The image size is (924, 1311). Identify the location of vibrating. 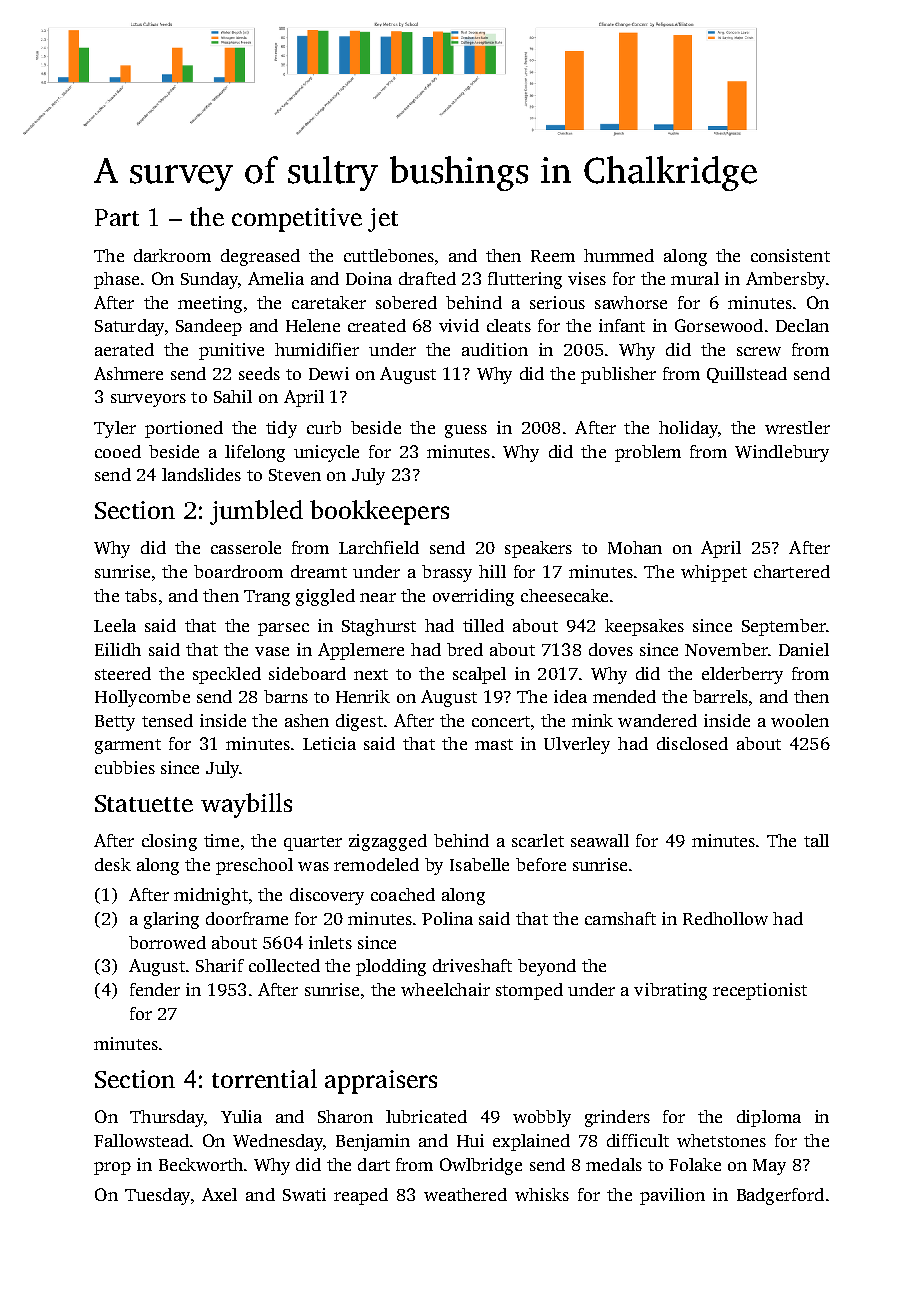
(670, 991).
